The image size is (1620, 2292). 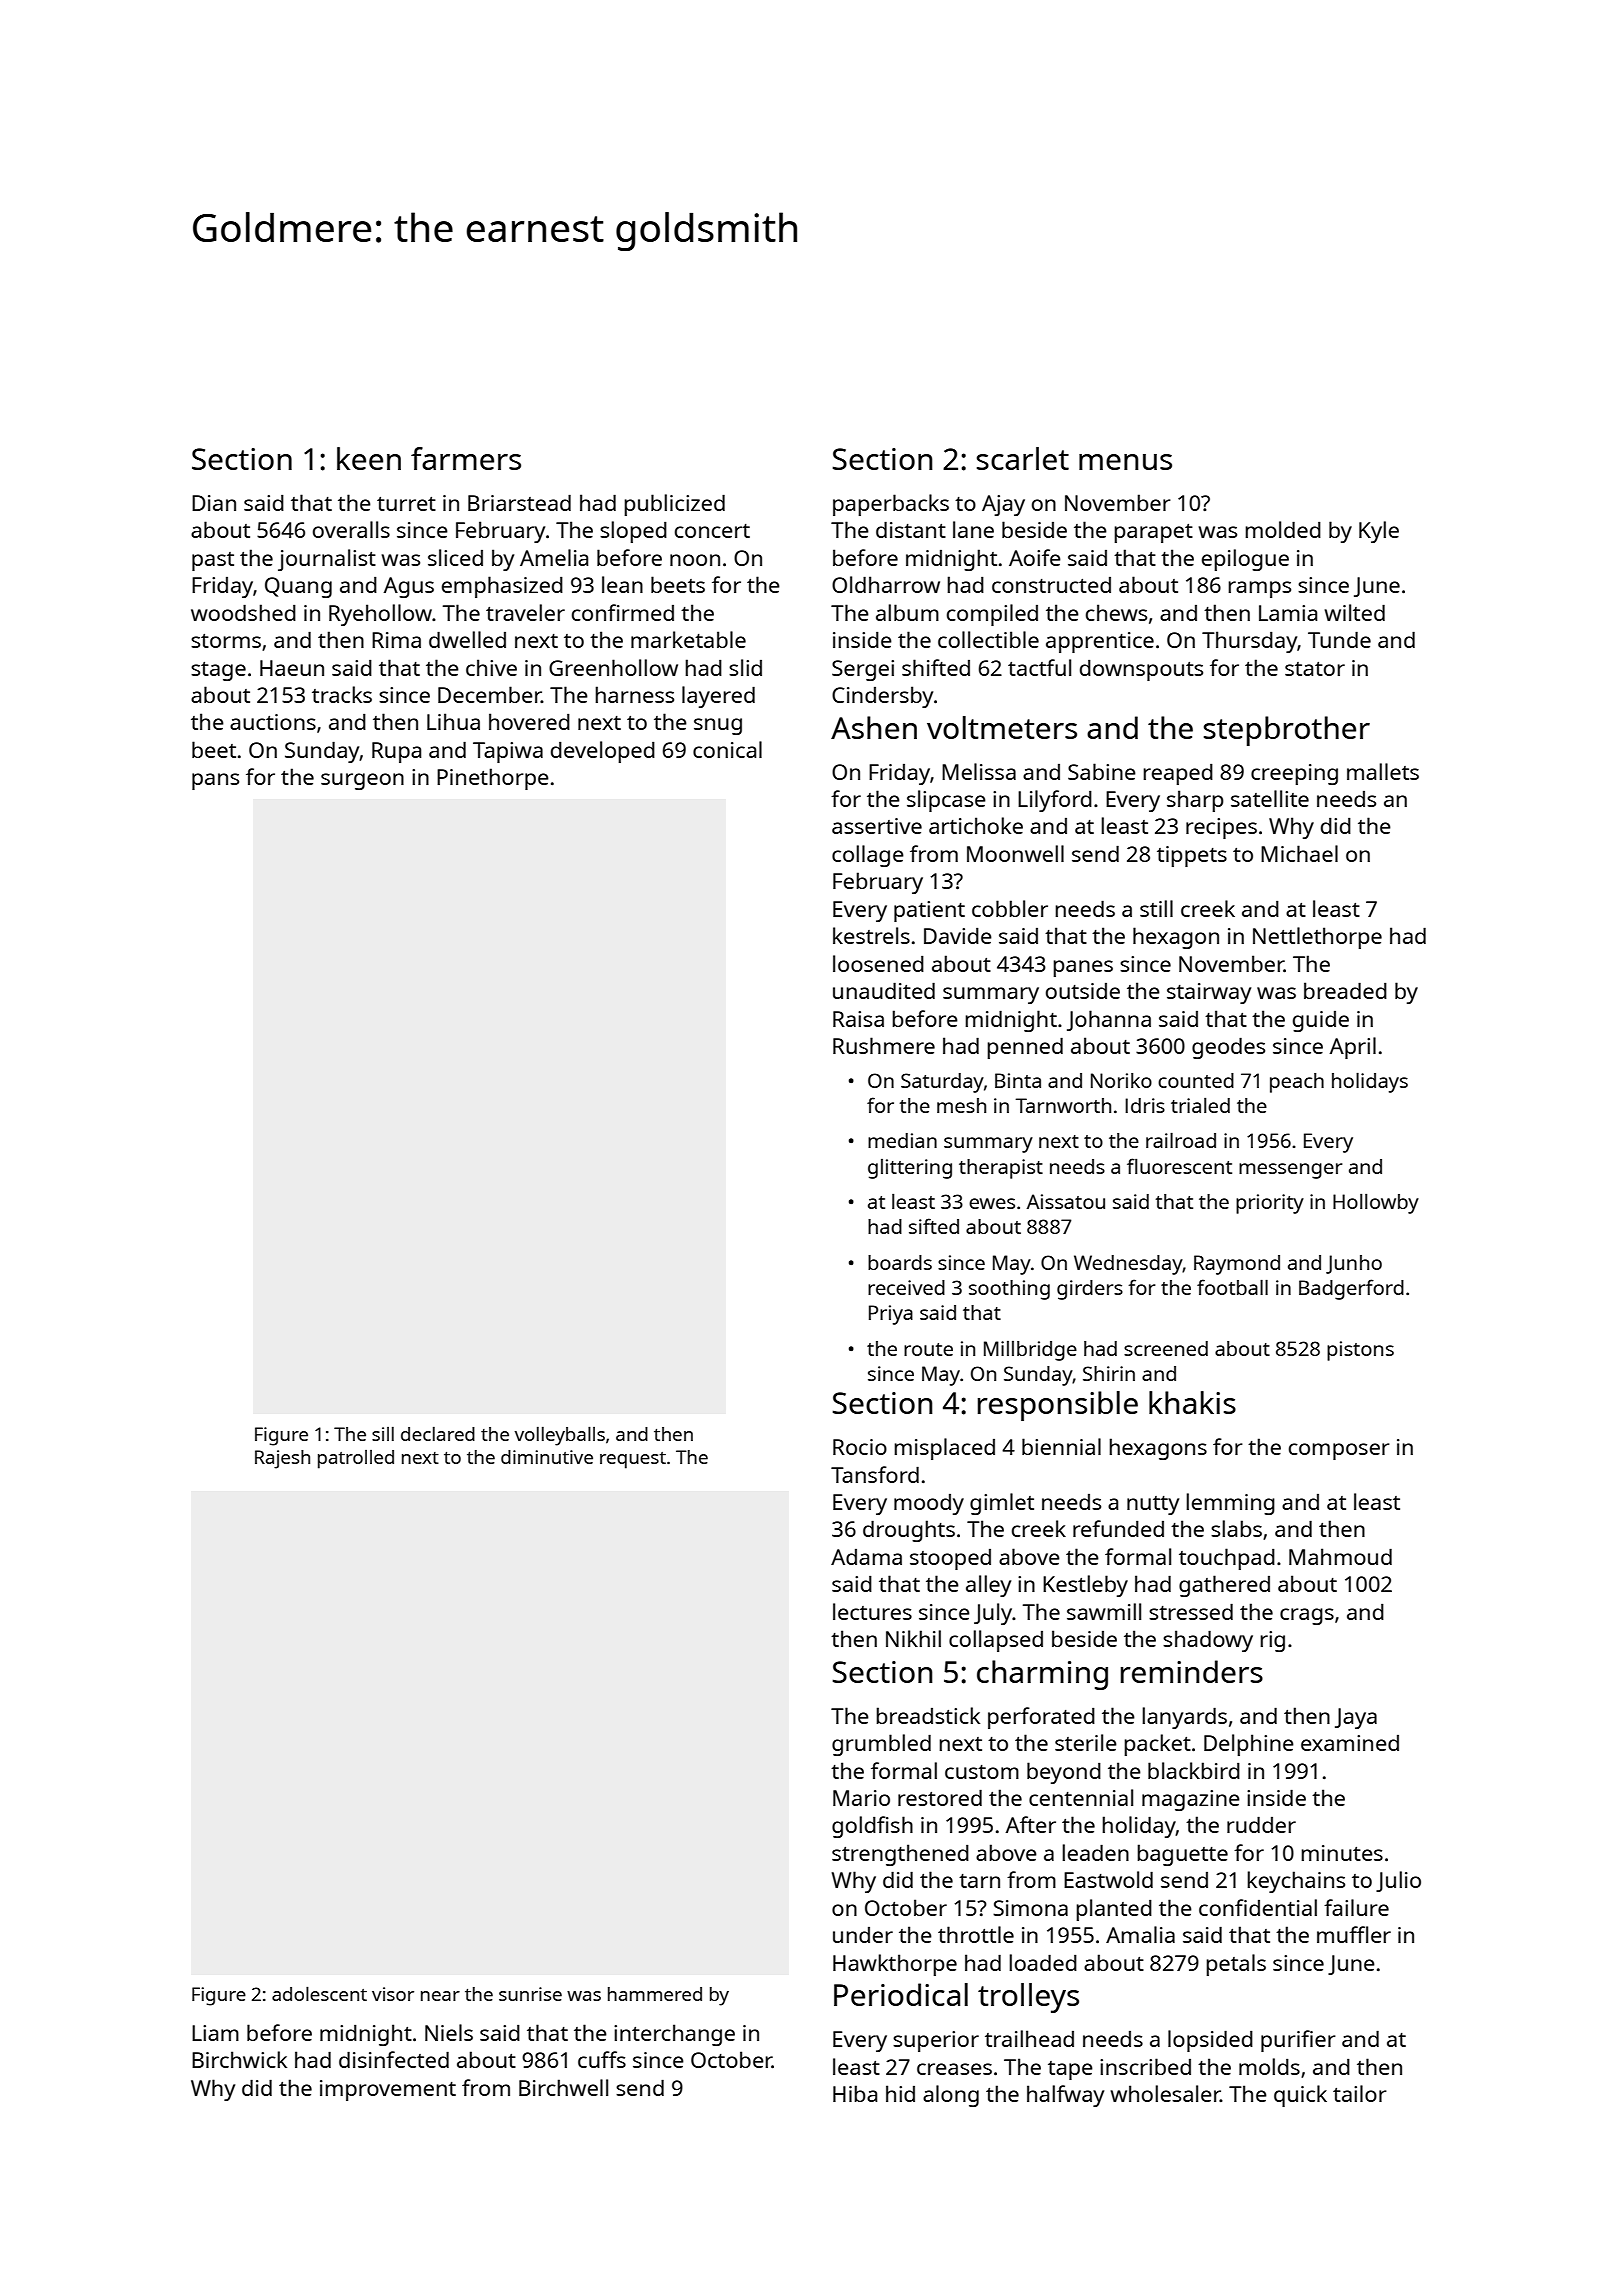 What do you see at coordinates (438, 1434) in the image?
I see `declared` at bounding box center [438, 1434].
